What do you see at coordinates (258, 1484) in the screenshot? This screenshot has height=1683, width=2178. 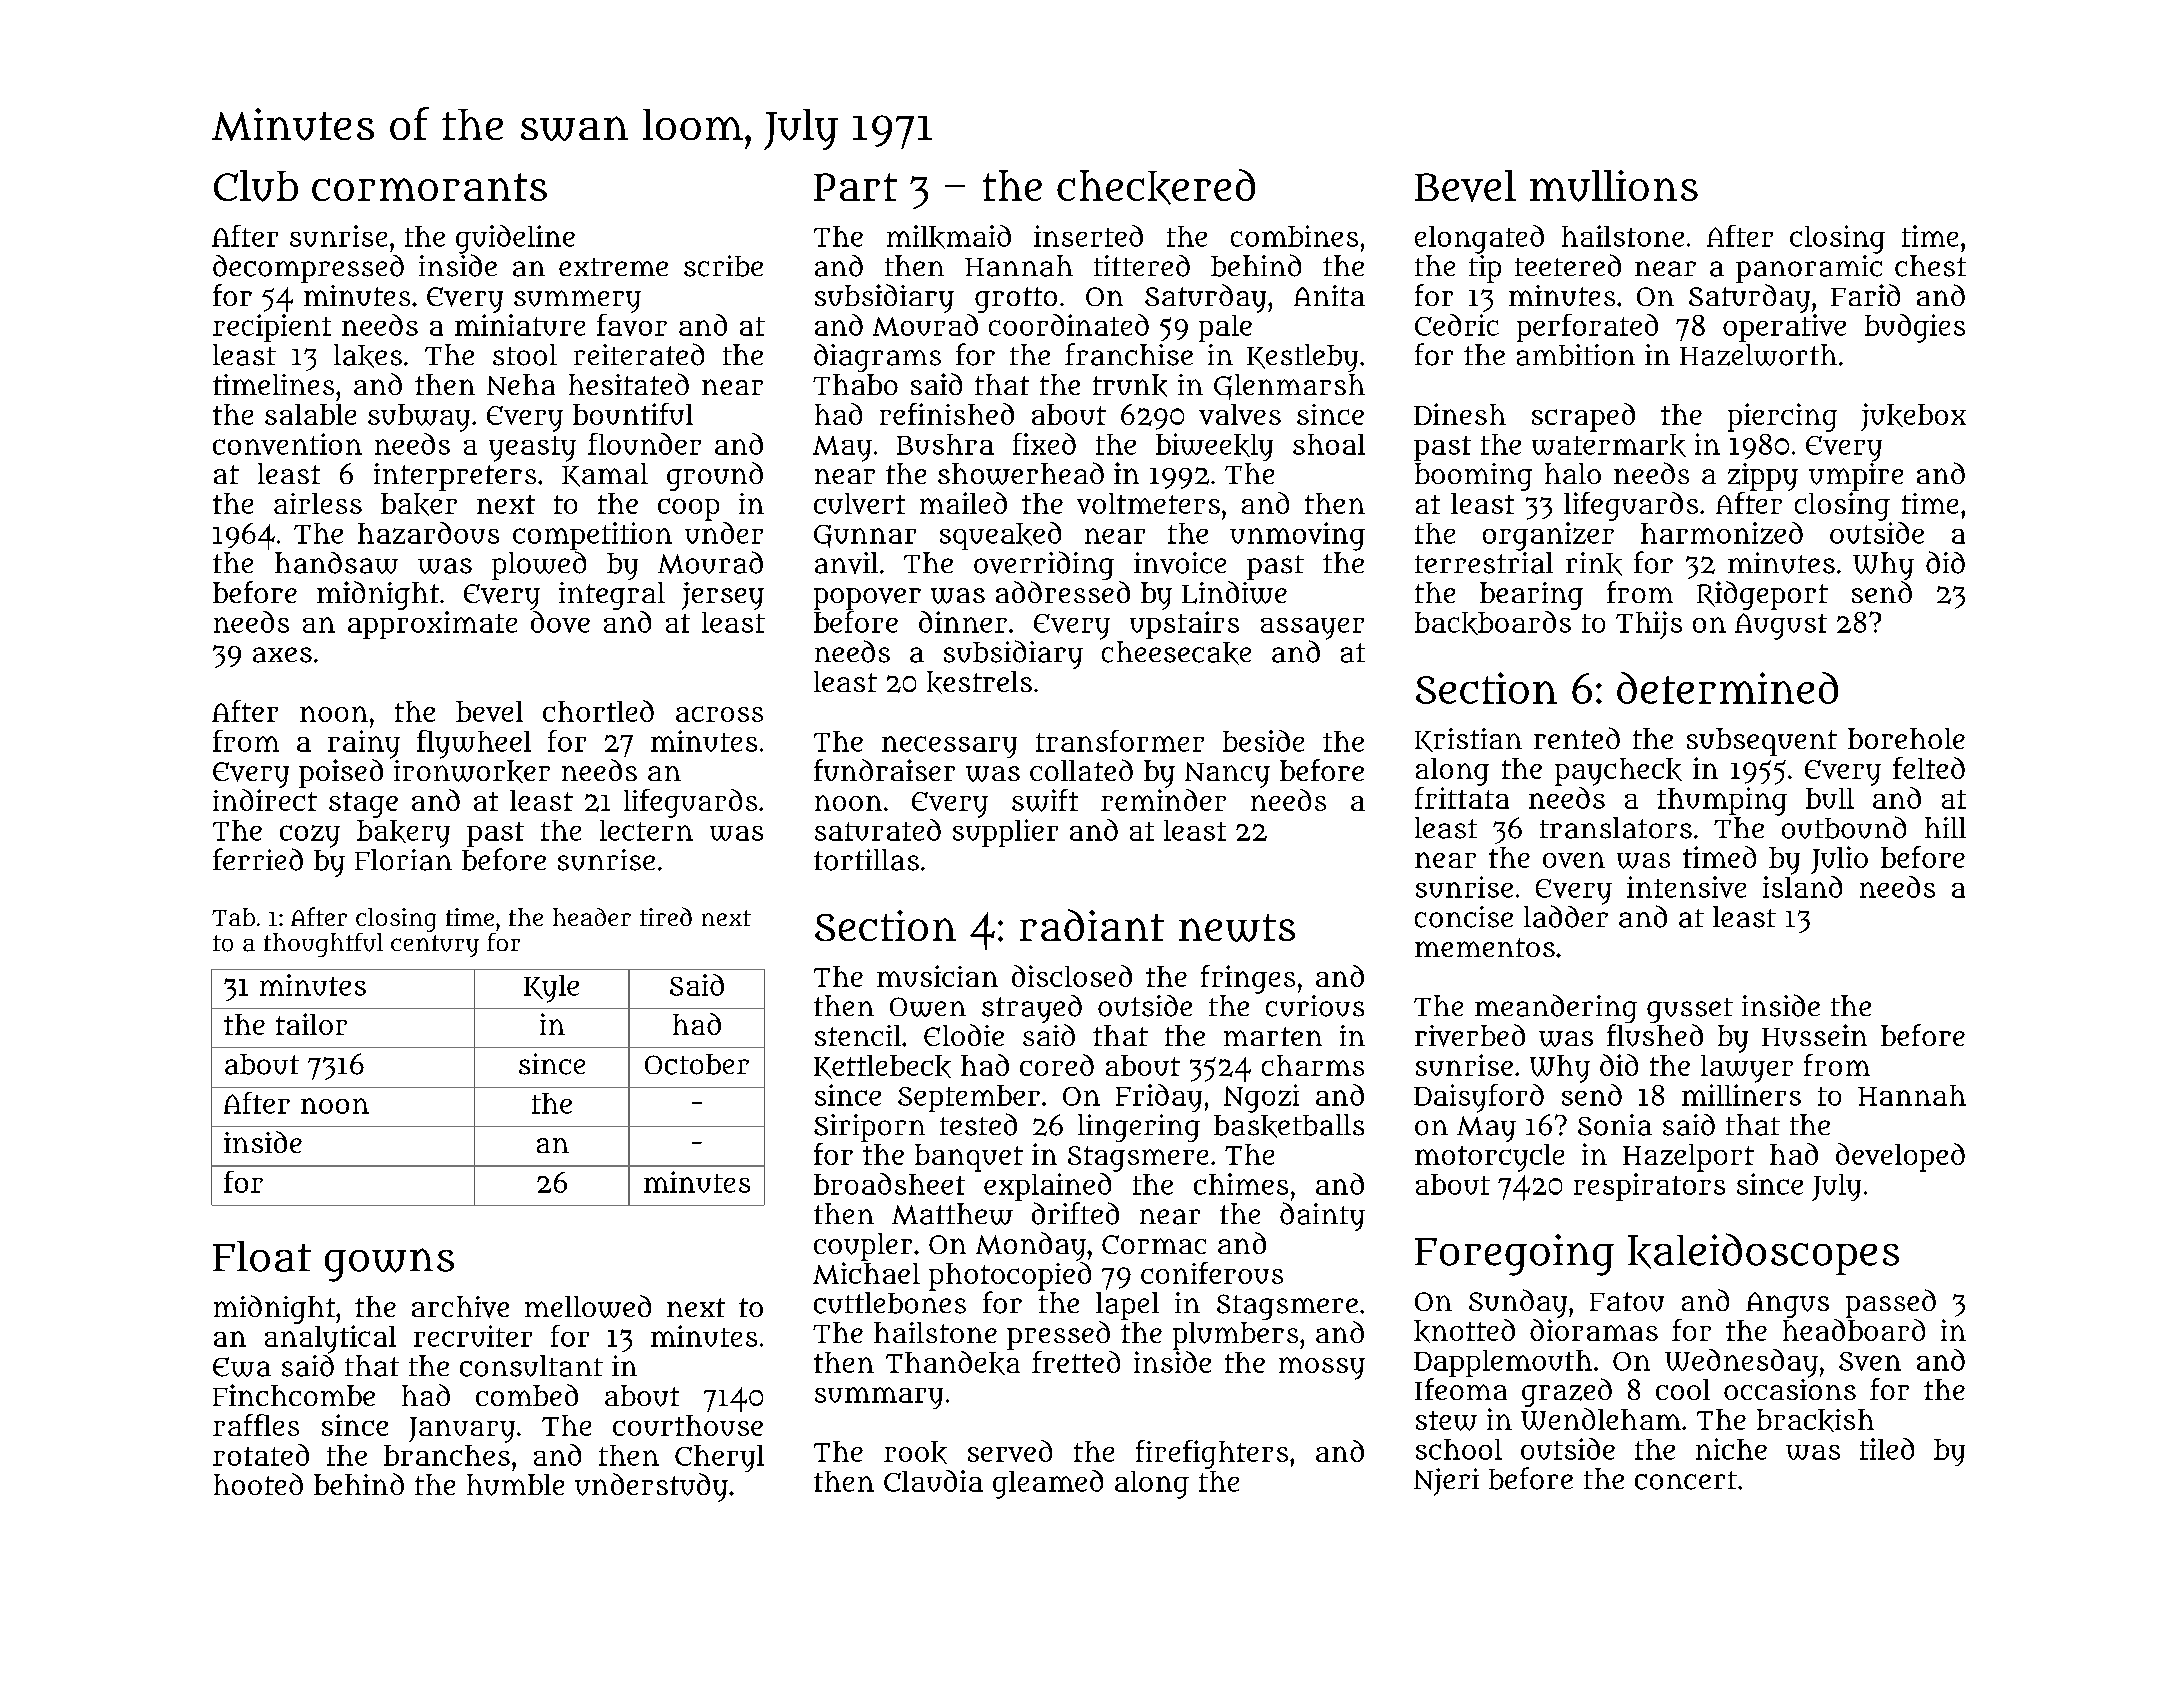 I see `hooted` at bounding box center [258, 1484].
